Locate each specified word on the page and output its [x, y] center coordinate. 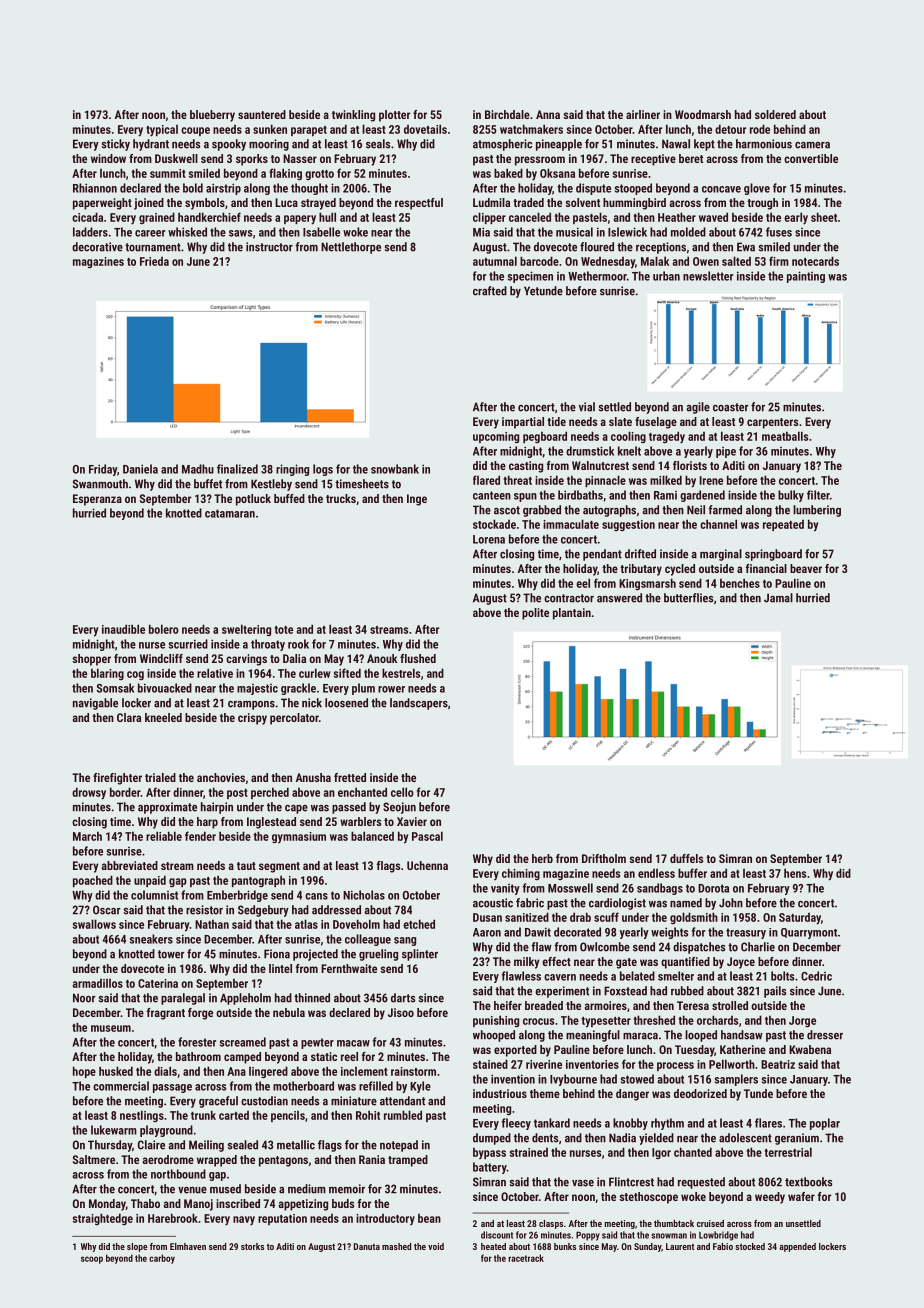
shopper [91, 660]
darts [403, 998]
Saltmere [94, 1159]
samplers [736, 1080]
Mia [481, 232]
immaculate [571, 524]
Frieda [154, 261]
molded [688, 232]
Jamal [778, 598]
